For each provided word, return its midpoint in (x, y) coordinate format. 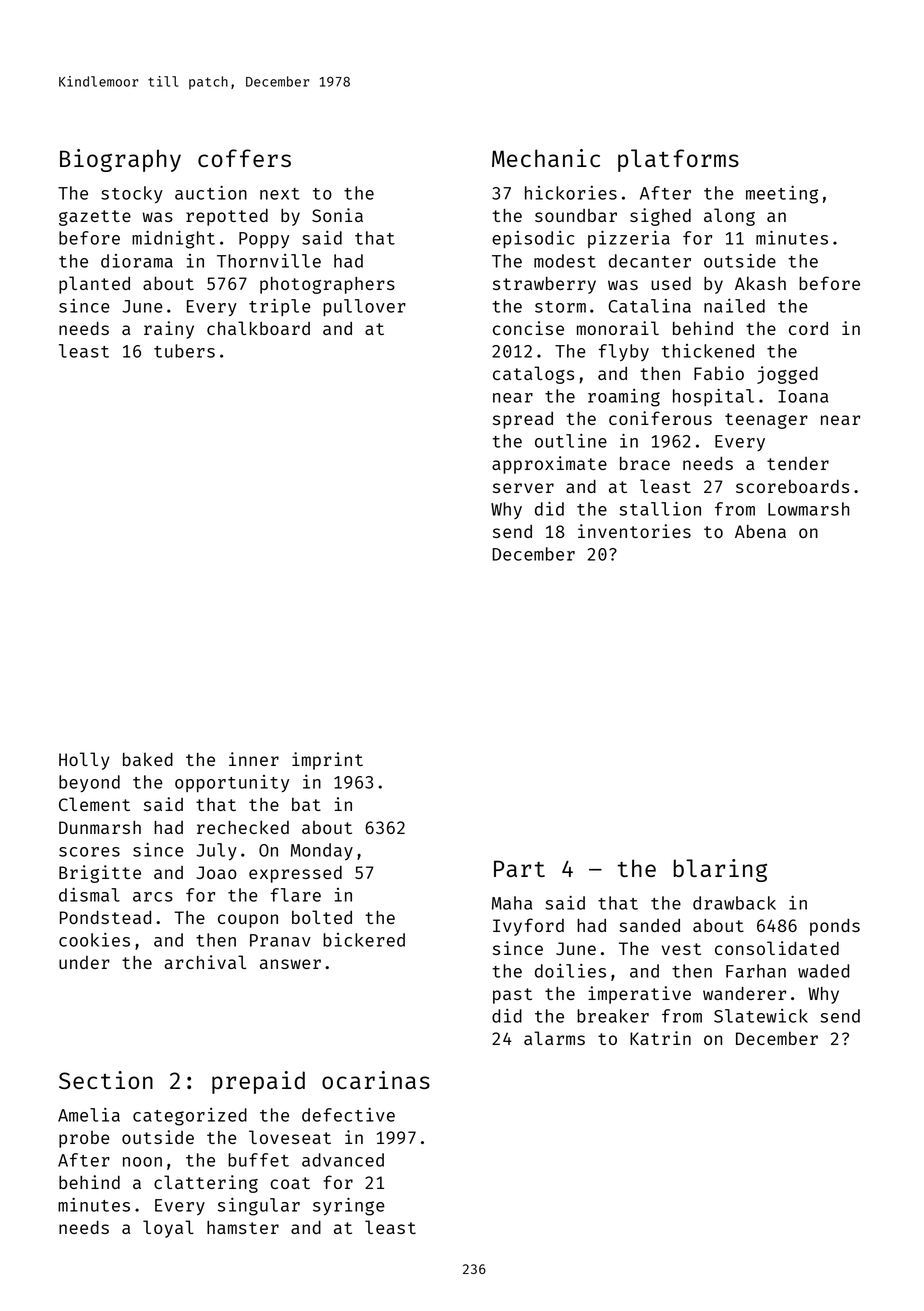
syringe (349, 1207)
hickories (571, 193)
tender (798, 463)
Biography (120, 160)
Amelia (89, 1115)
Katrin (660, 1038)
